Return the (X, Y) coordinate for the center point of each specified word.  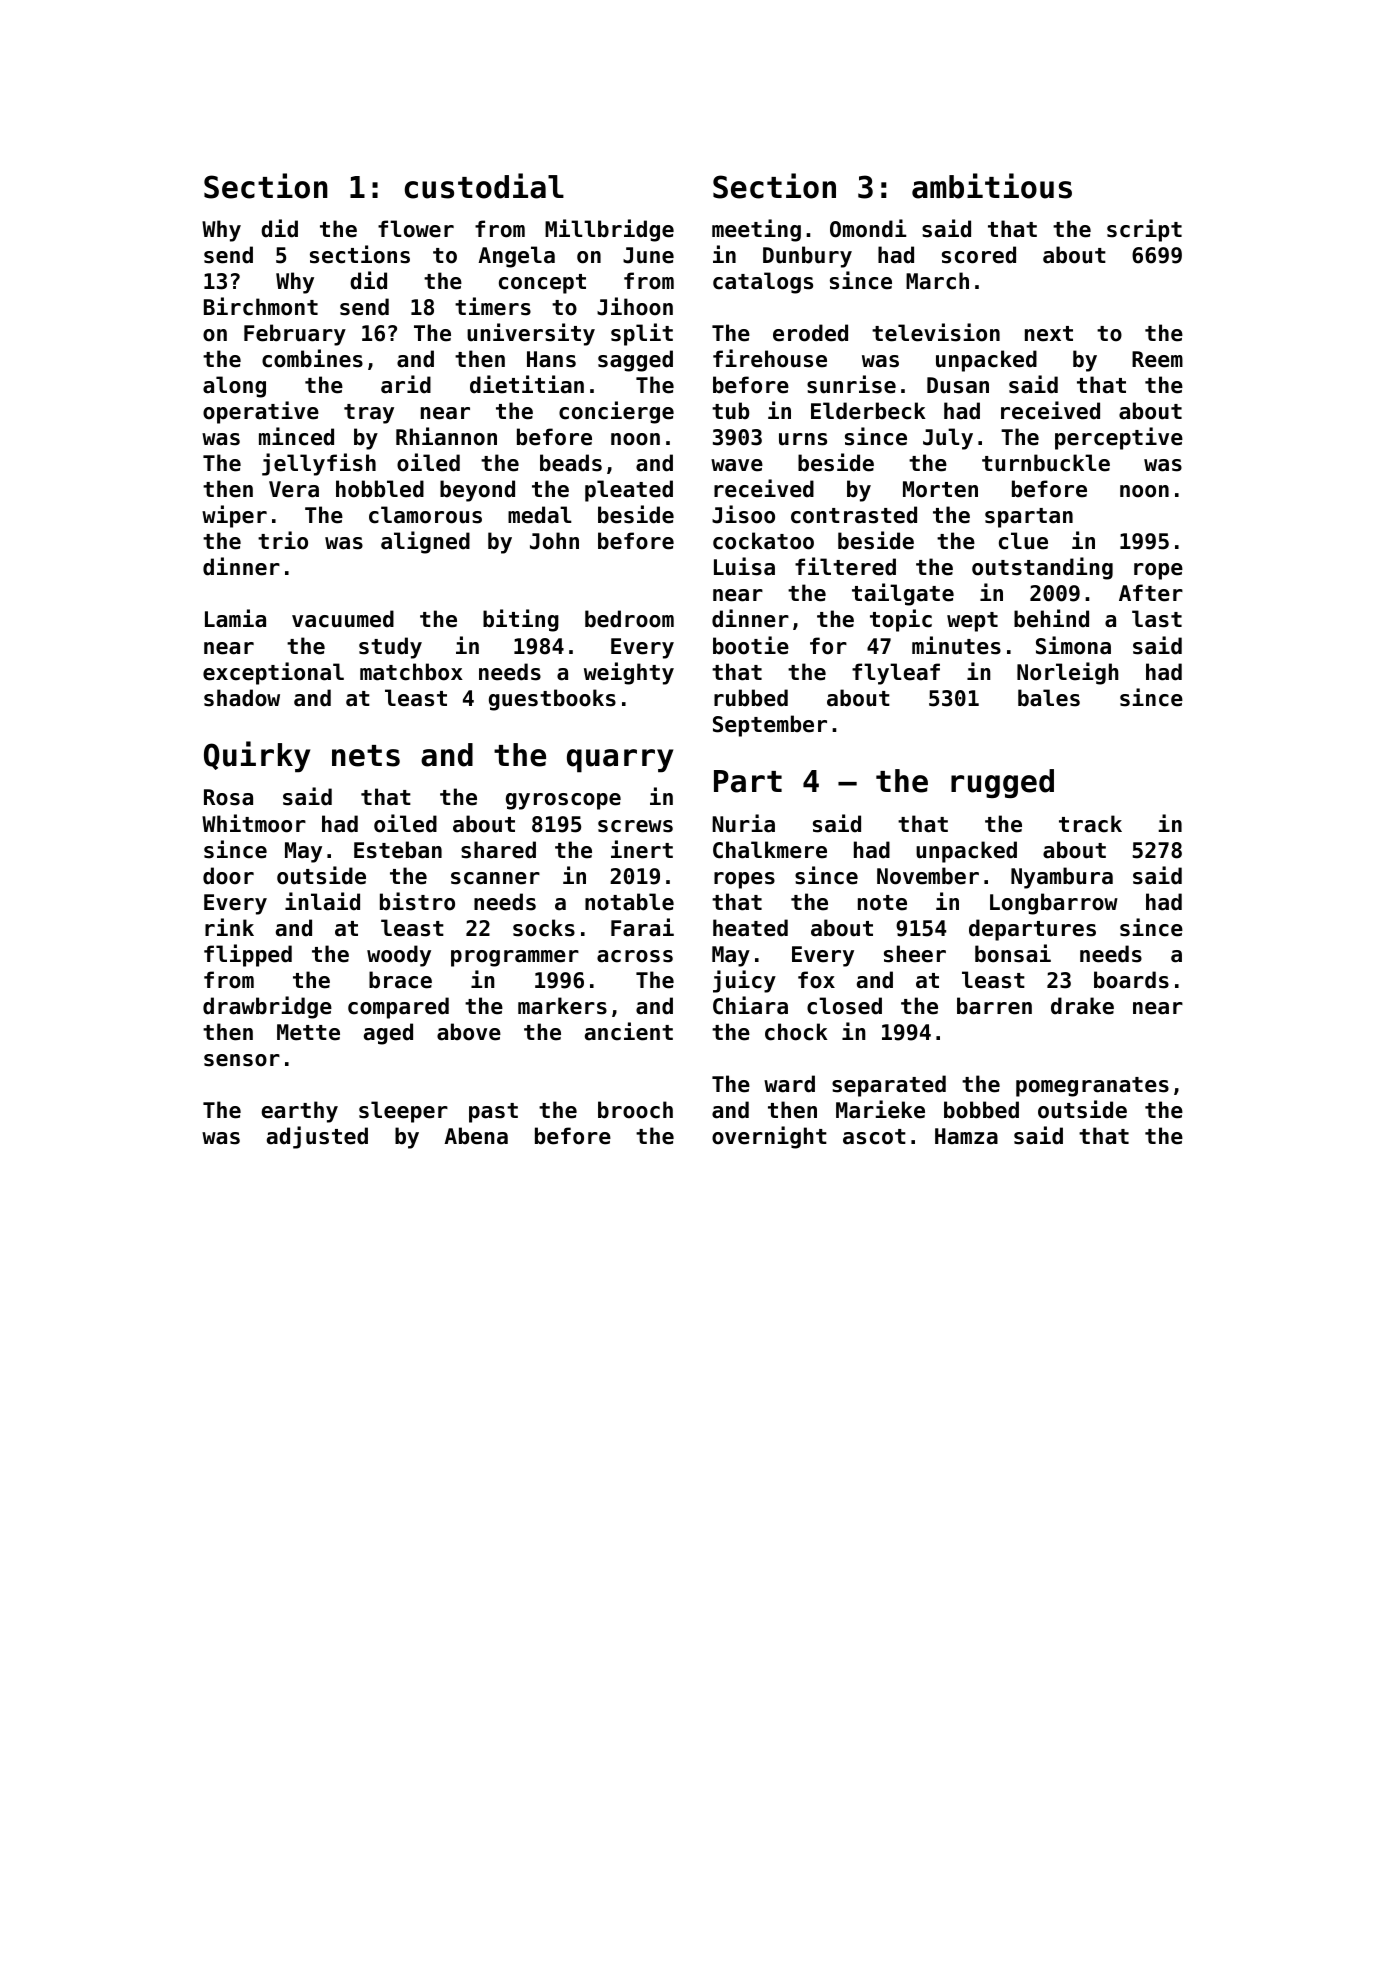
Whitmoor (254, 823)
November (928, 876)
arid (406, 384)
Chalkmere (770, 850)
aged (388, 1034)
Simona (1073, 645)
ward (789, 1084)
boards (1131, 980)
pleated (629, 491)
